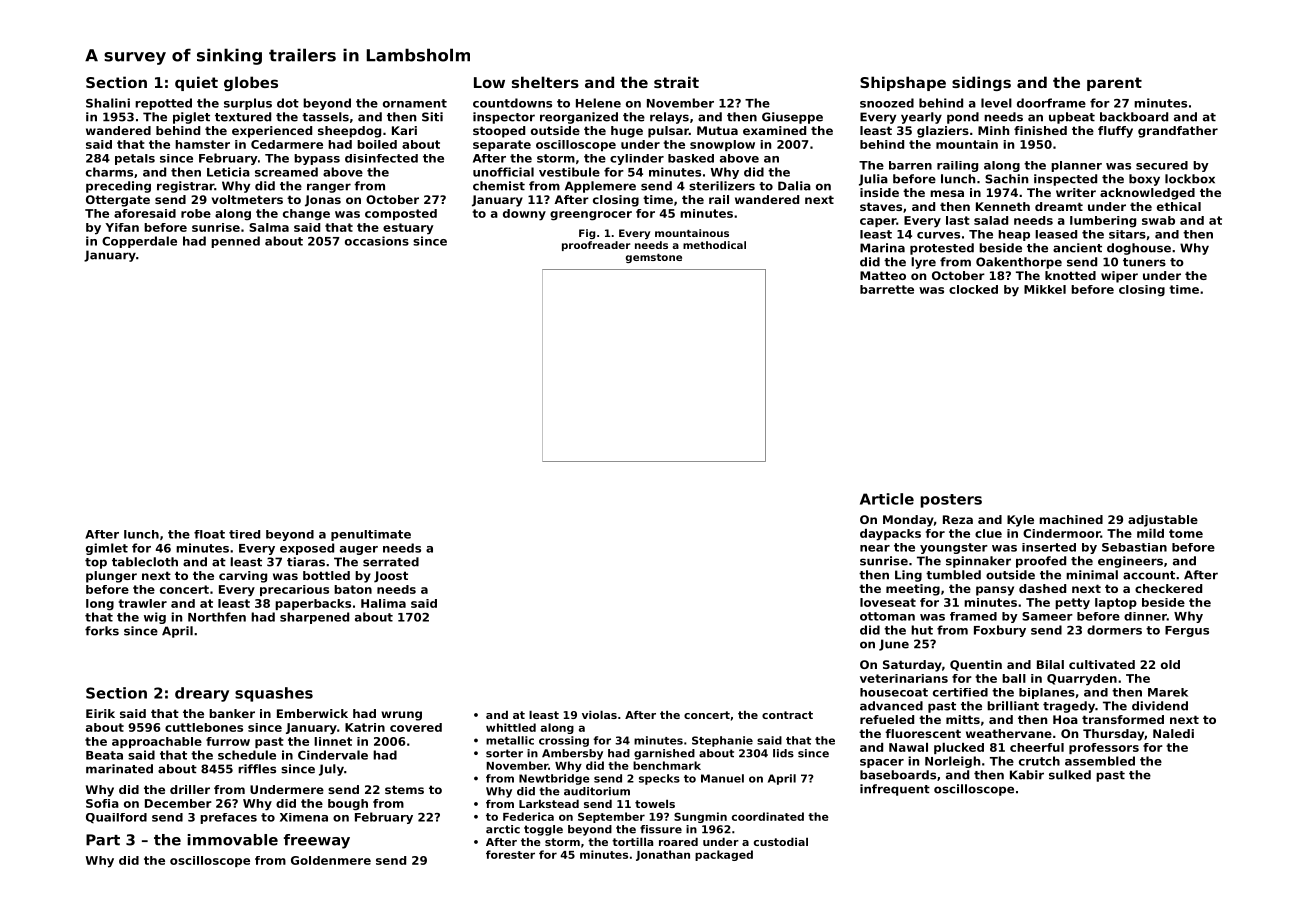  Describe the element at coordinates (910, 165) in the screenshot. I see `barren` at that location.
